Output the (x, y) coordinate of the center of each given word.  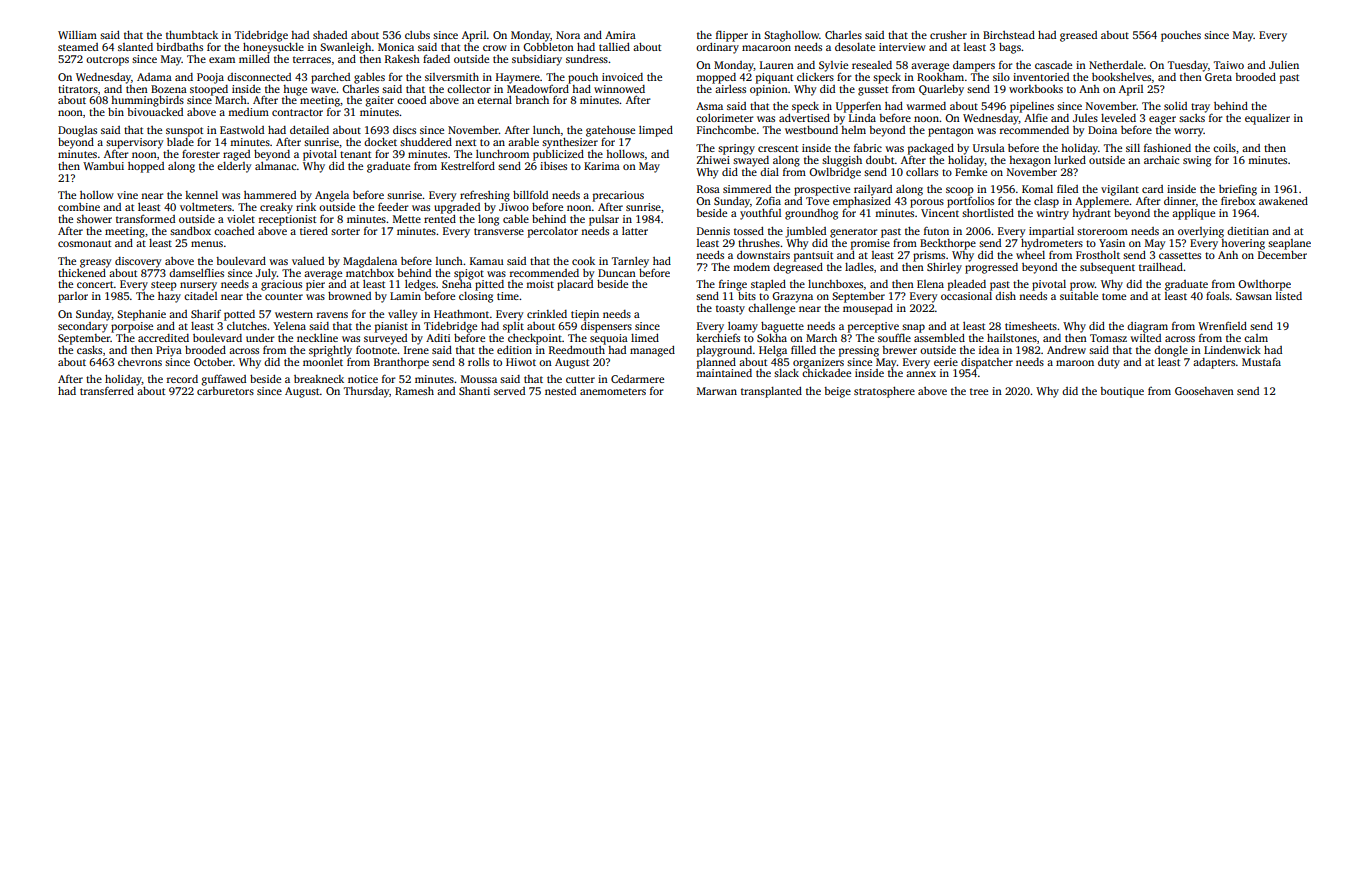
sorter (345, 231)
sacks (1192, 118)
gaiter (379, 101)
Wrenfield (1222, 325)
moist (540, 284)
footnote (376, 350)
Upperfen (858, 107)
